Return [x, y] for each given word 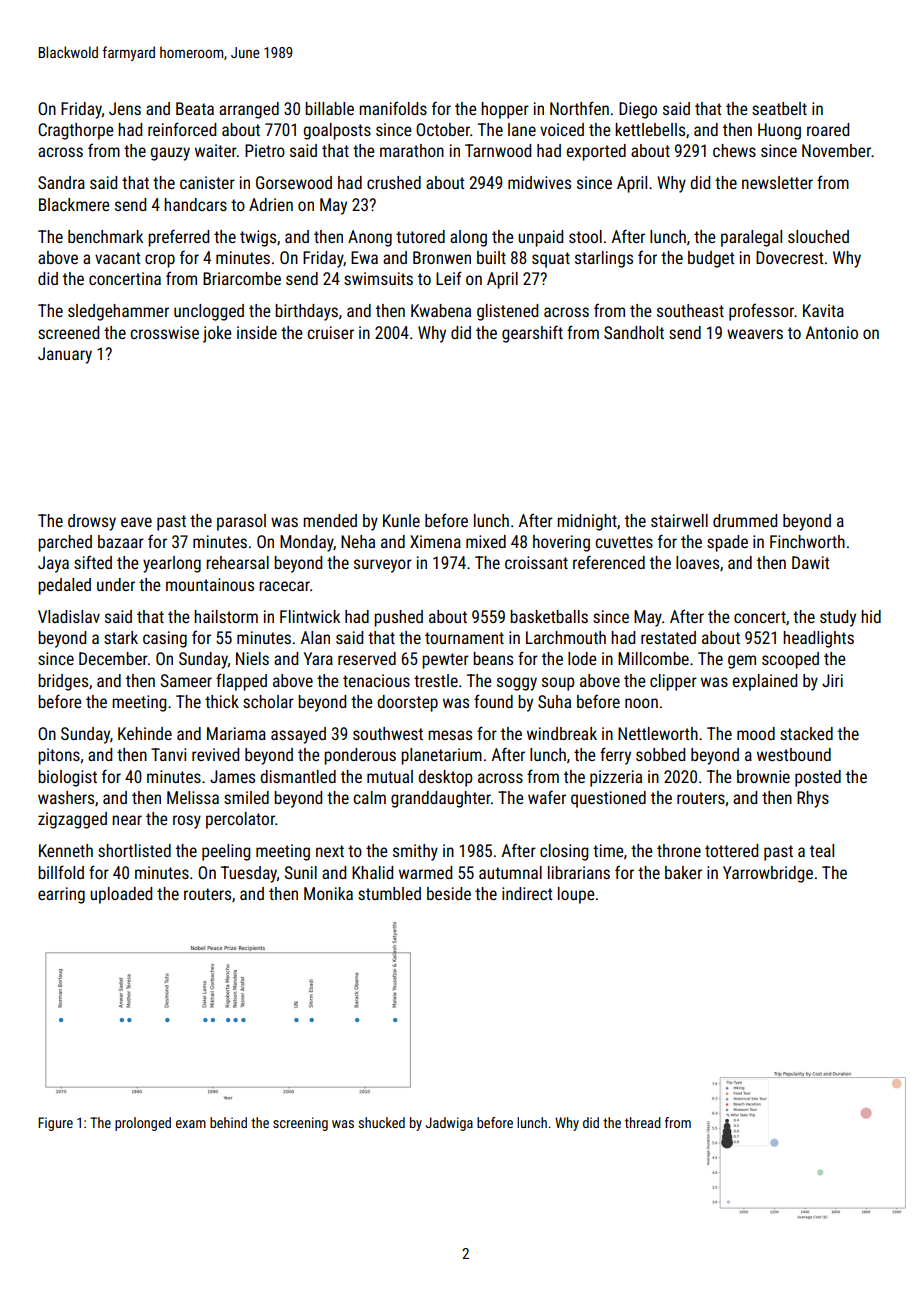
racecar [284, 586]
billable [329, 108]
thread [643, 1122]
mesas [450, 735]
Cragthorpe [75, 131]
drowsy [92, 522]
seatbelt [779, 108]
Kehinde [145, 733]
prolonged [143, 1124]
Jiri [832, 680]
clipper [673, 682]
